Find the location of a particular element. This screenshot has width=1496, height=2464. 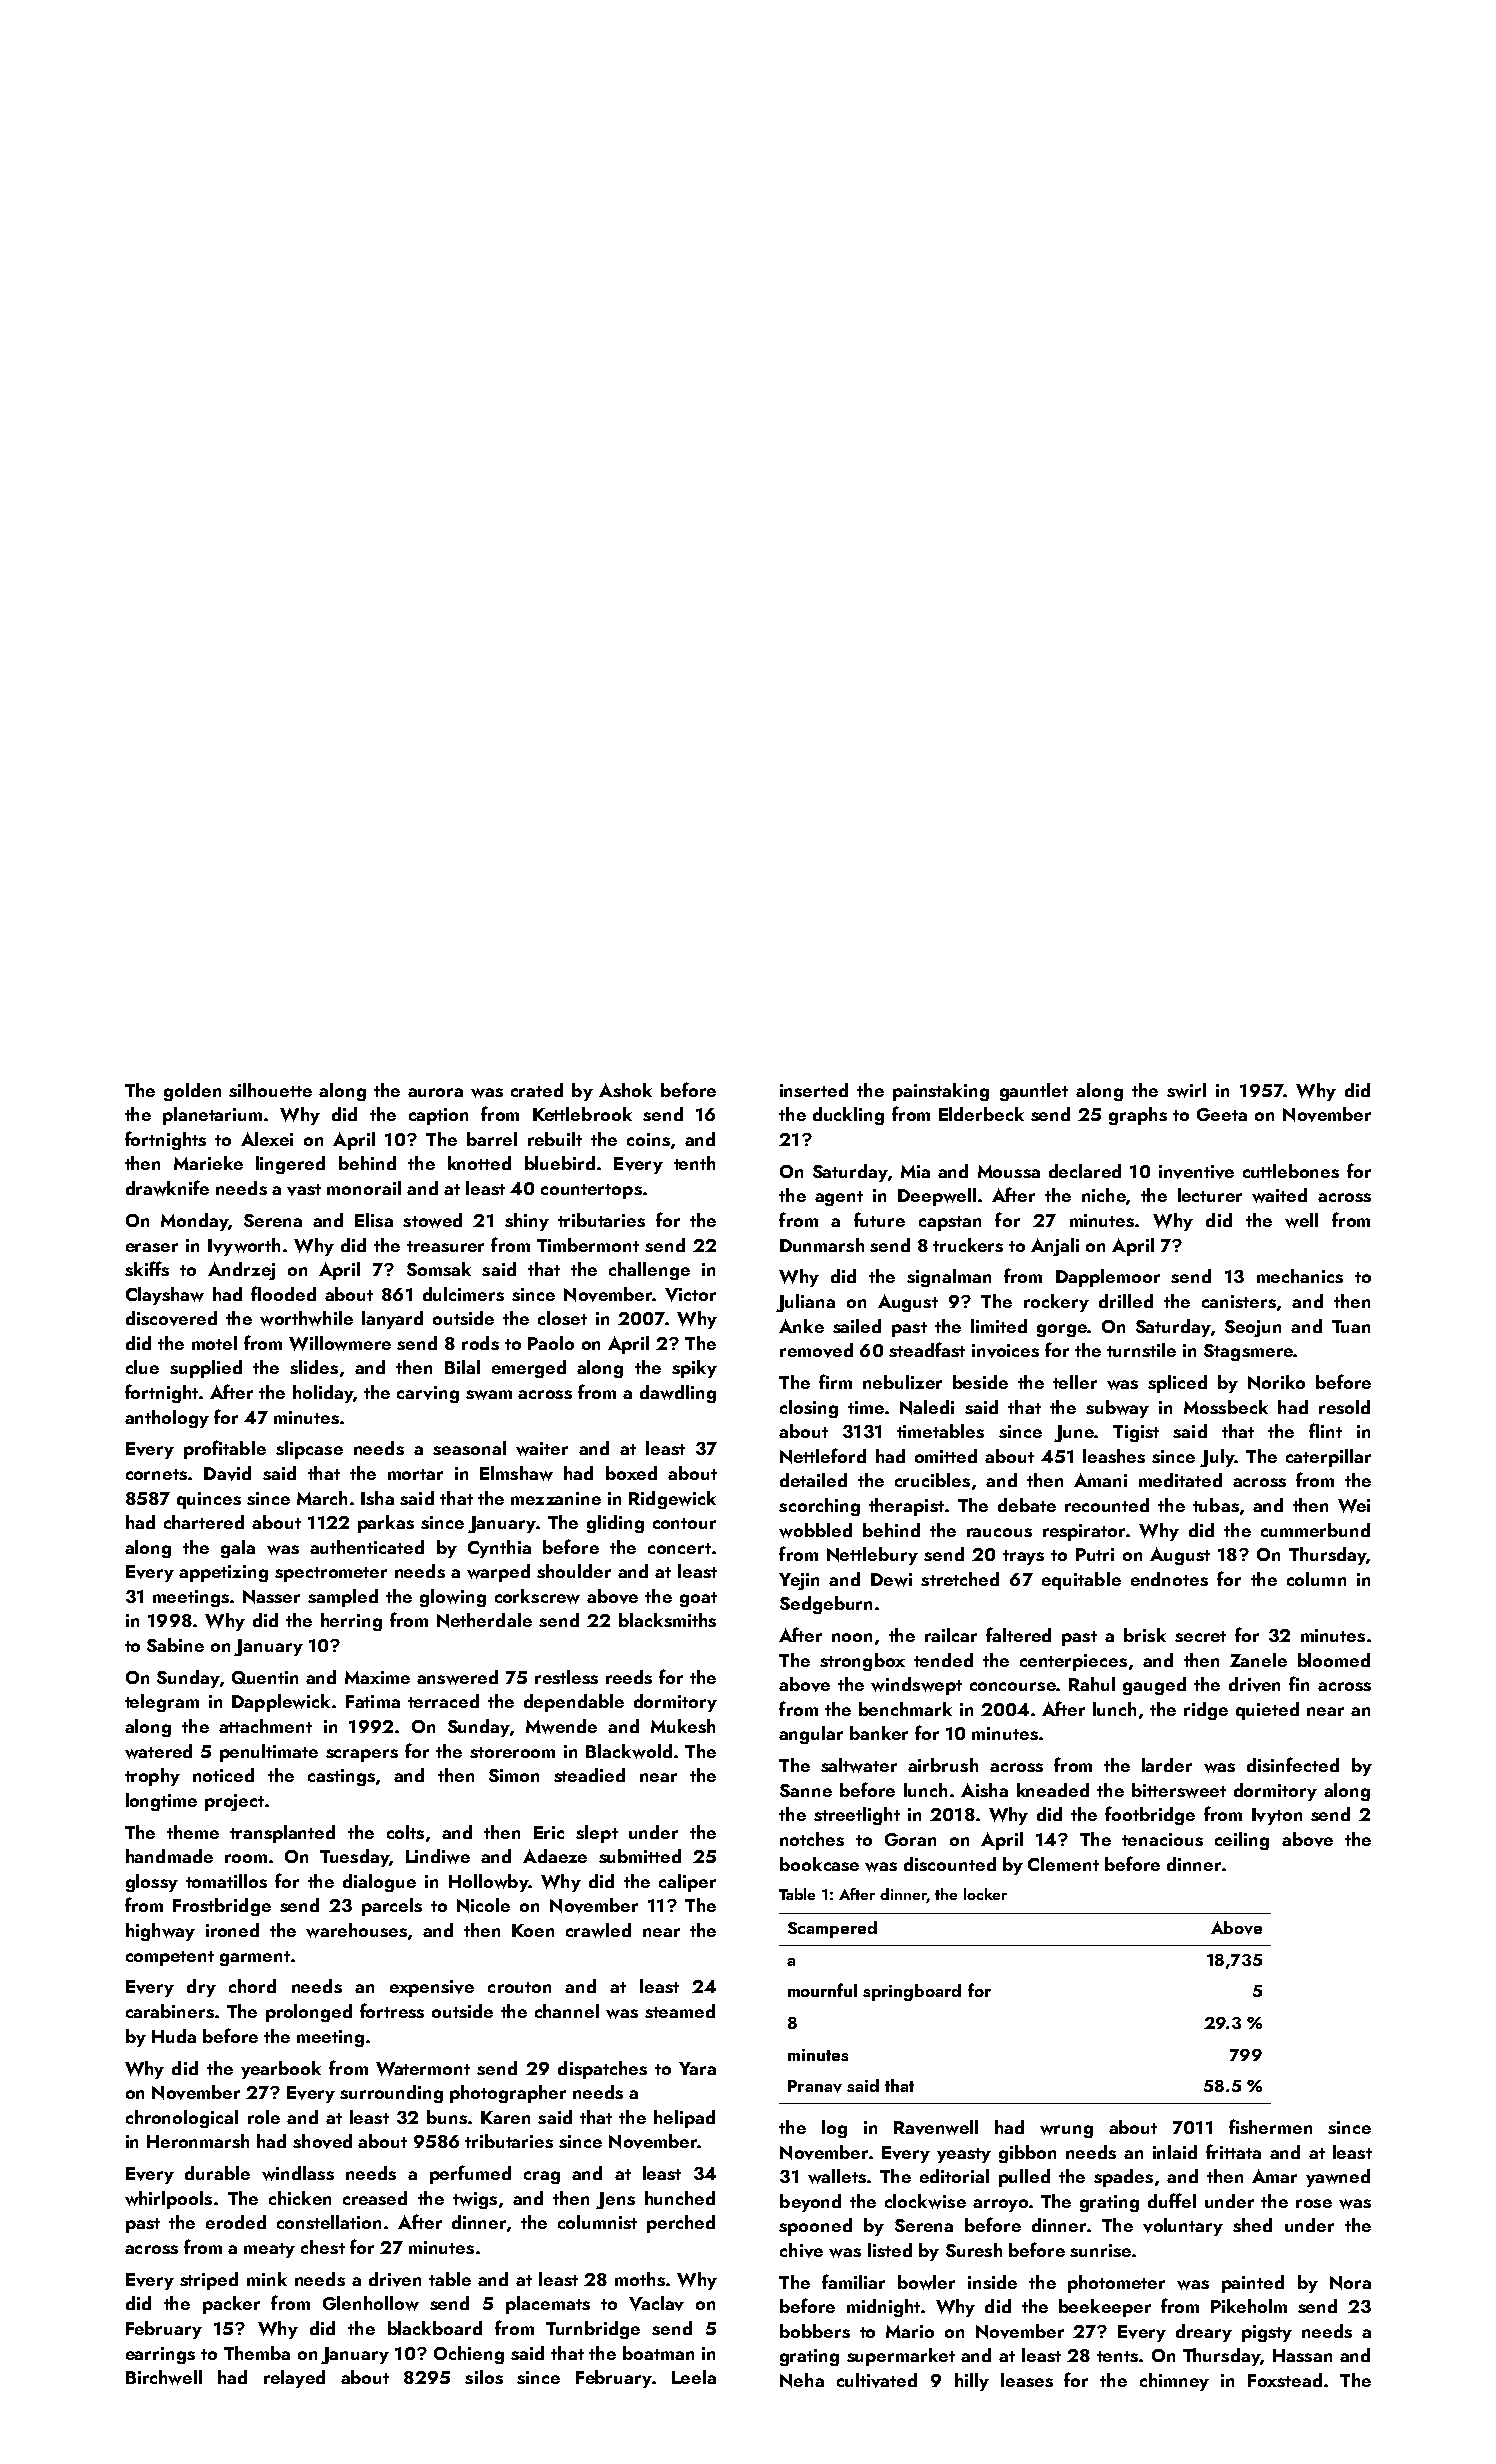

earrings is located at coordinates (160, 2355).
